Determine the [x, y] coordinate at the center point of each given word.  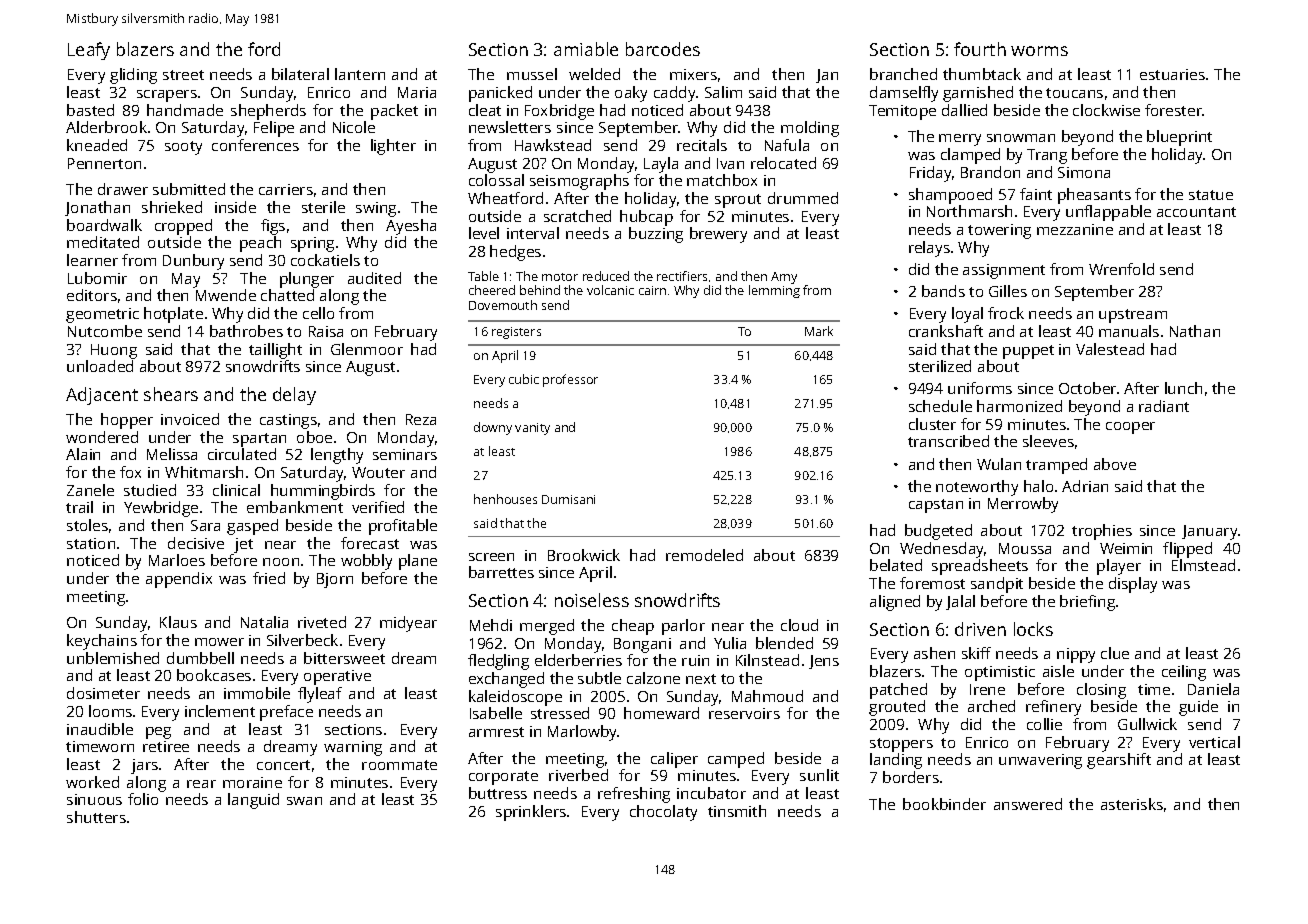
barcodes [663, 49]
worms [1039, 51]
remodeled [704, 555]
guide [1198, 708]
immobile [257, 693]
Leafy [89, 51]
